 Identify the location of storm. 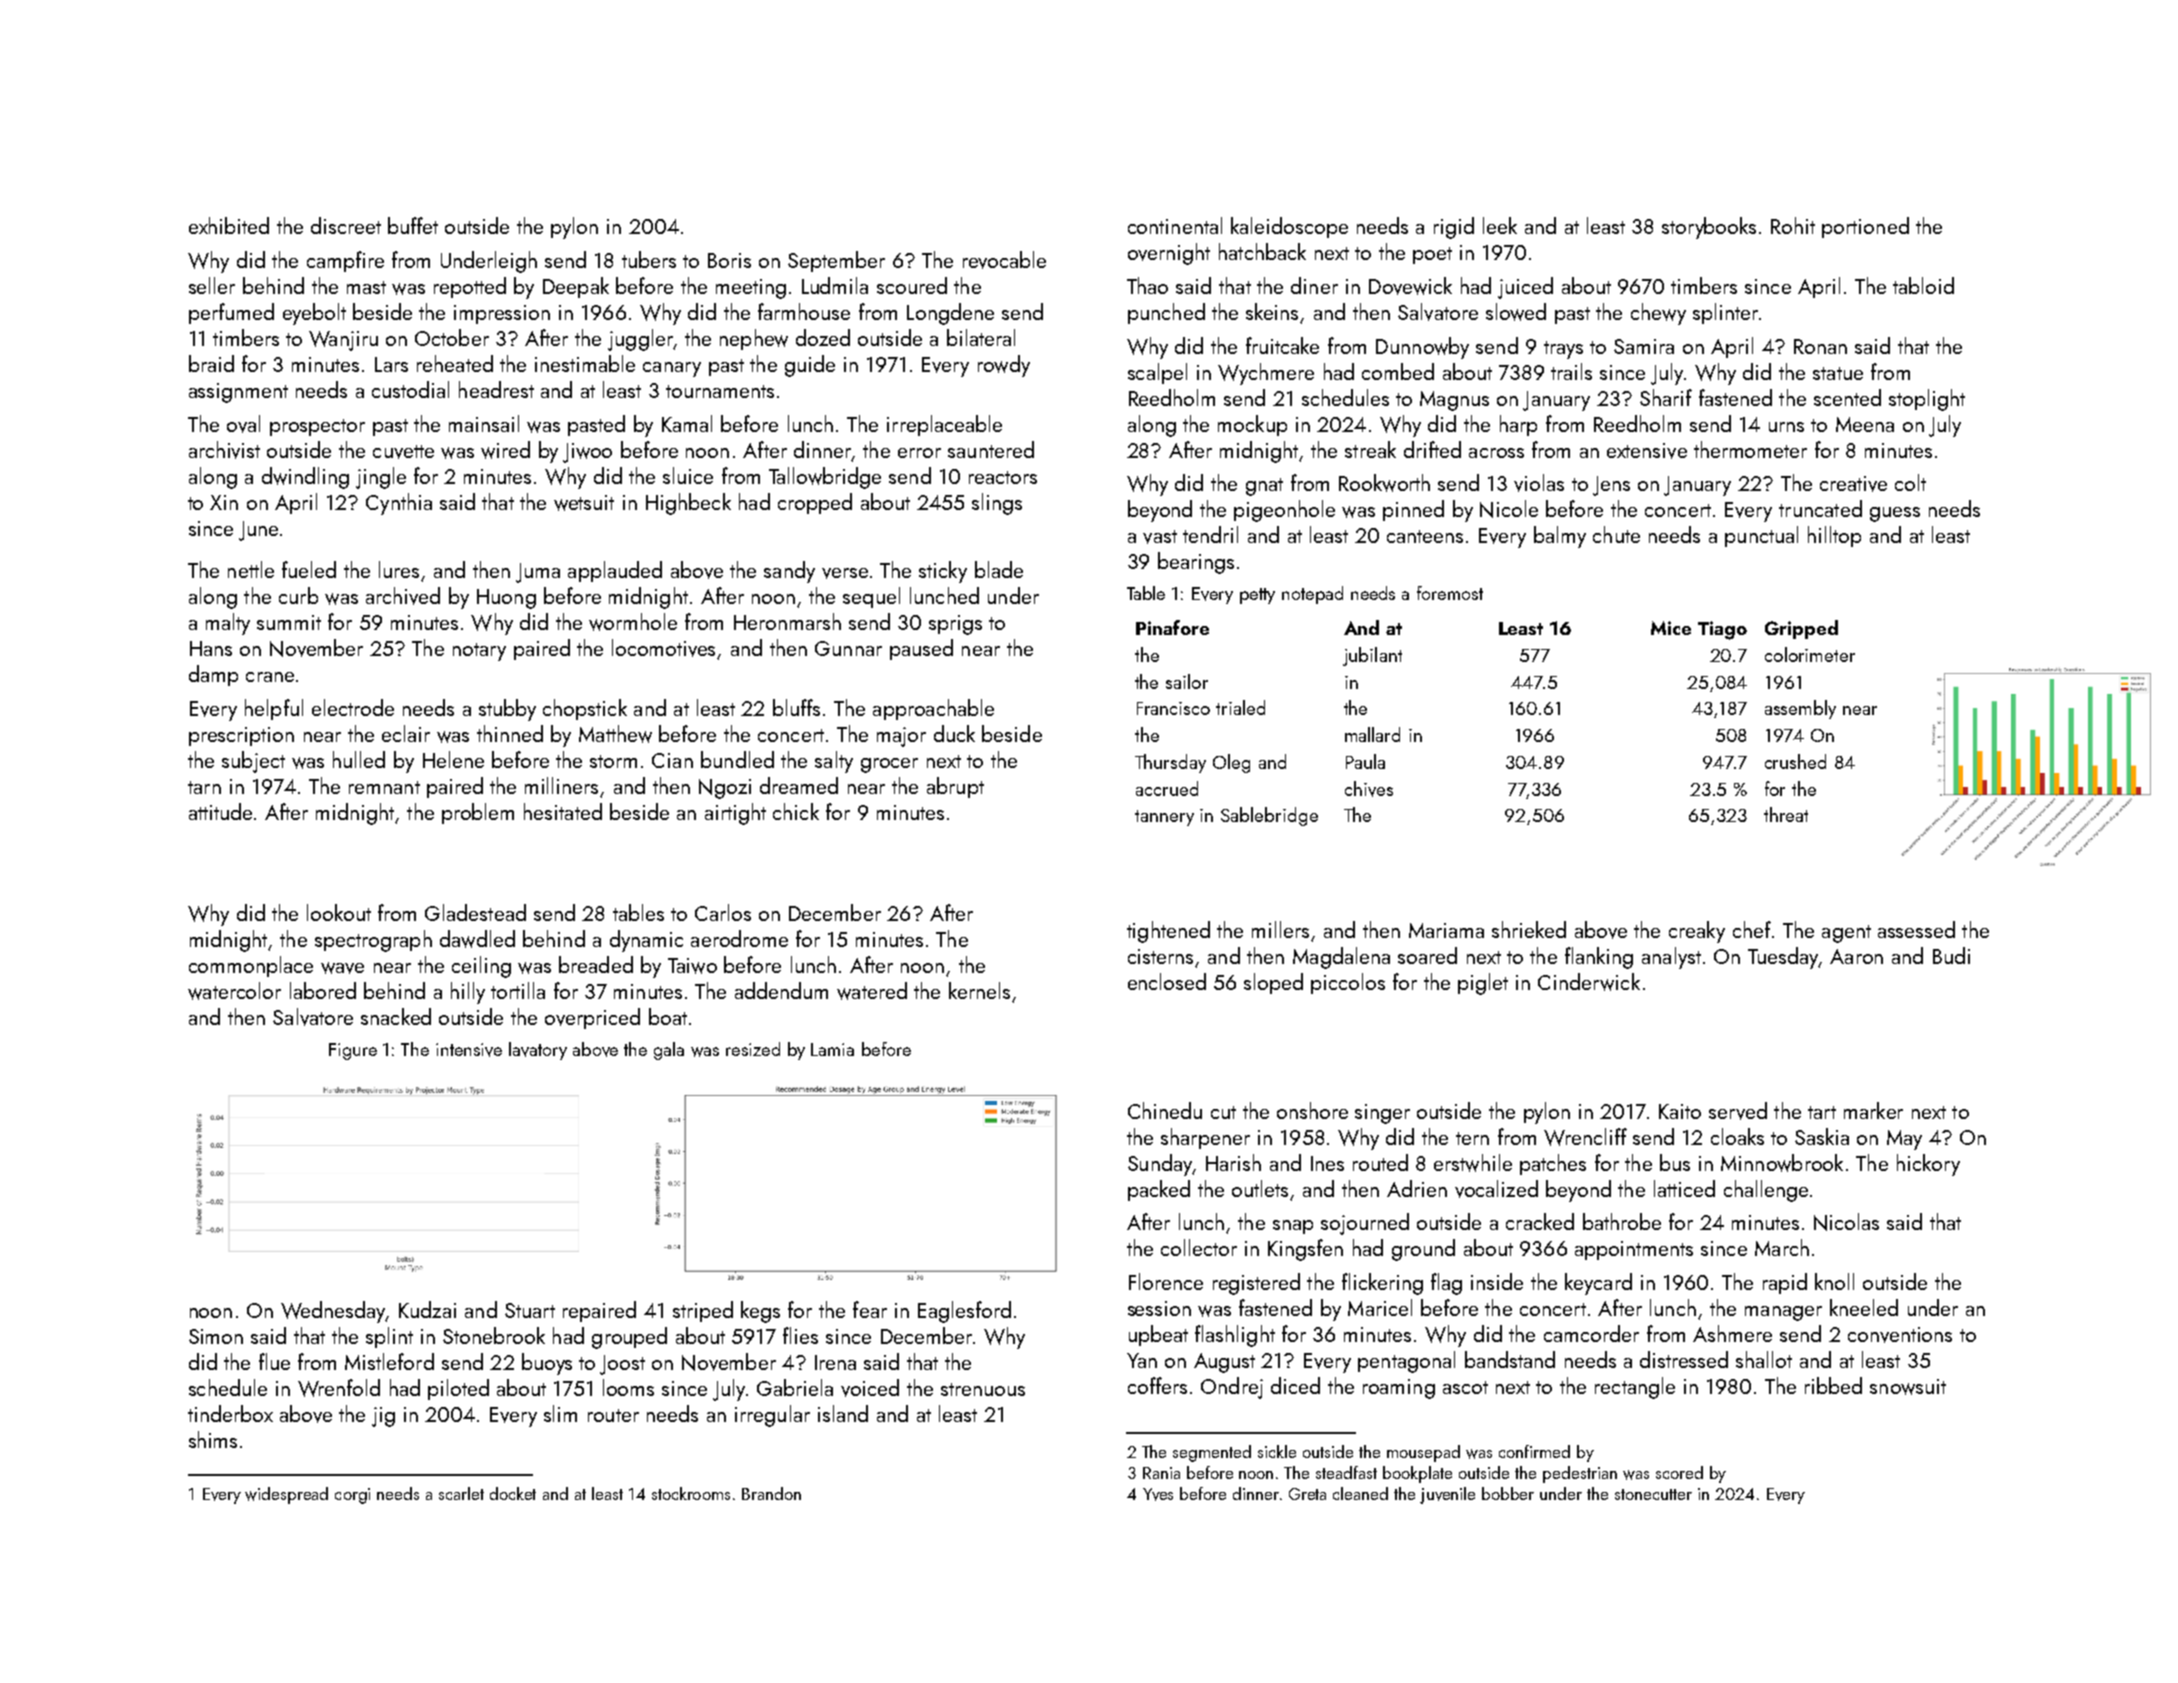
(613, 761).
